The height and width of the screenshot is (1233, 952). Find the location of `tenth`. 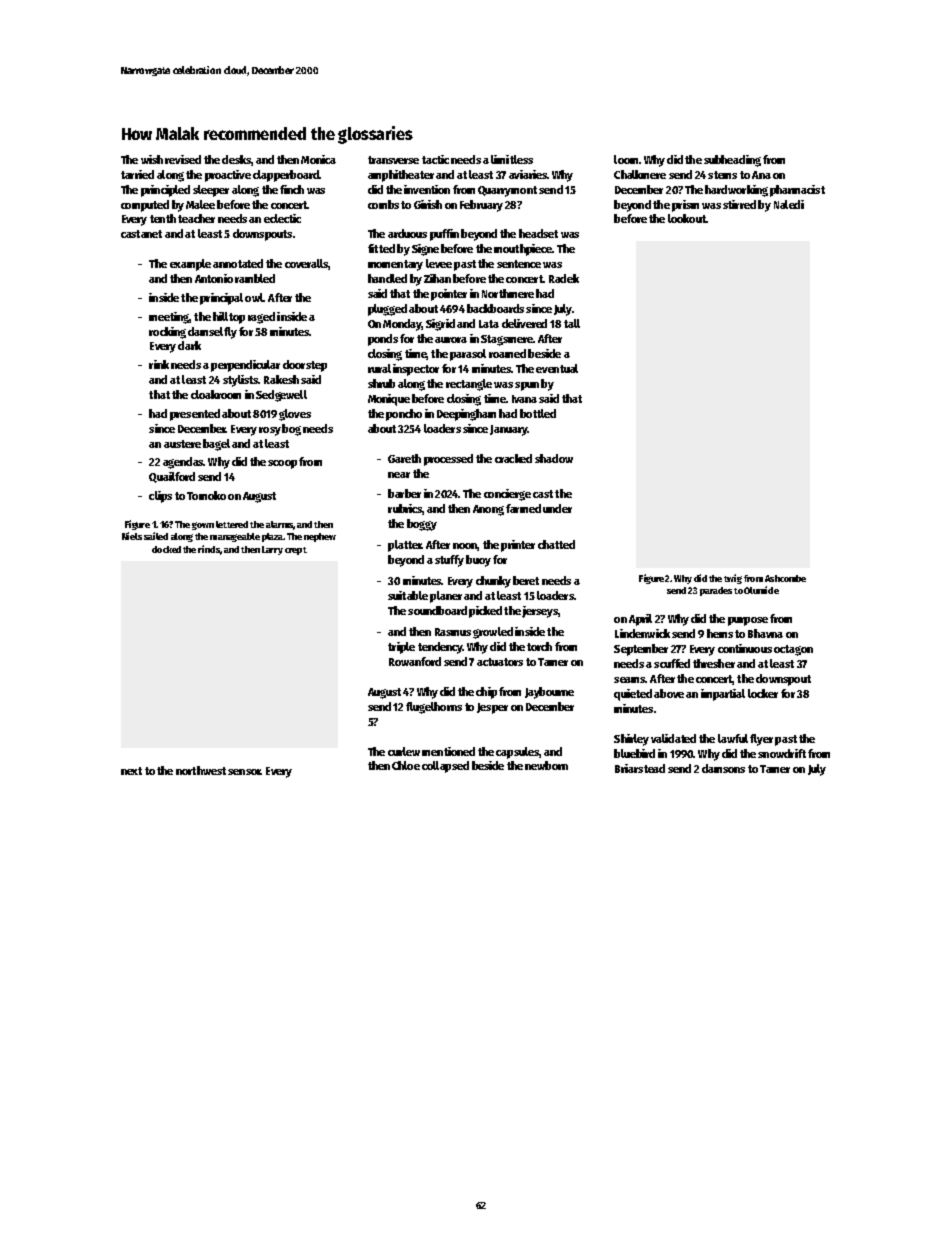

tenth is located at coordinates (163, 218).
